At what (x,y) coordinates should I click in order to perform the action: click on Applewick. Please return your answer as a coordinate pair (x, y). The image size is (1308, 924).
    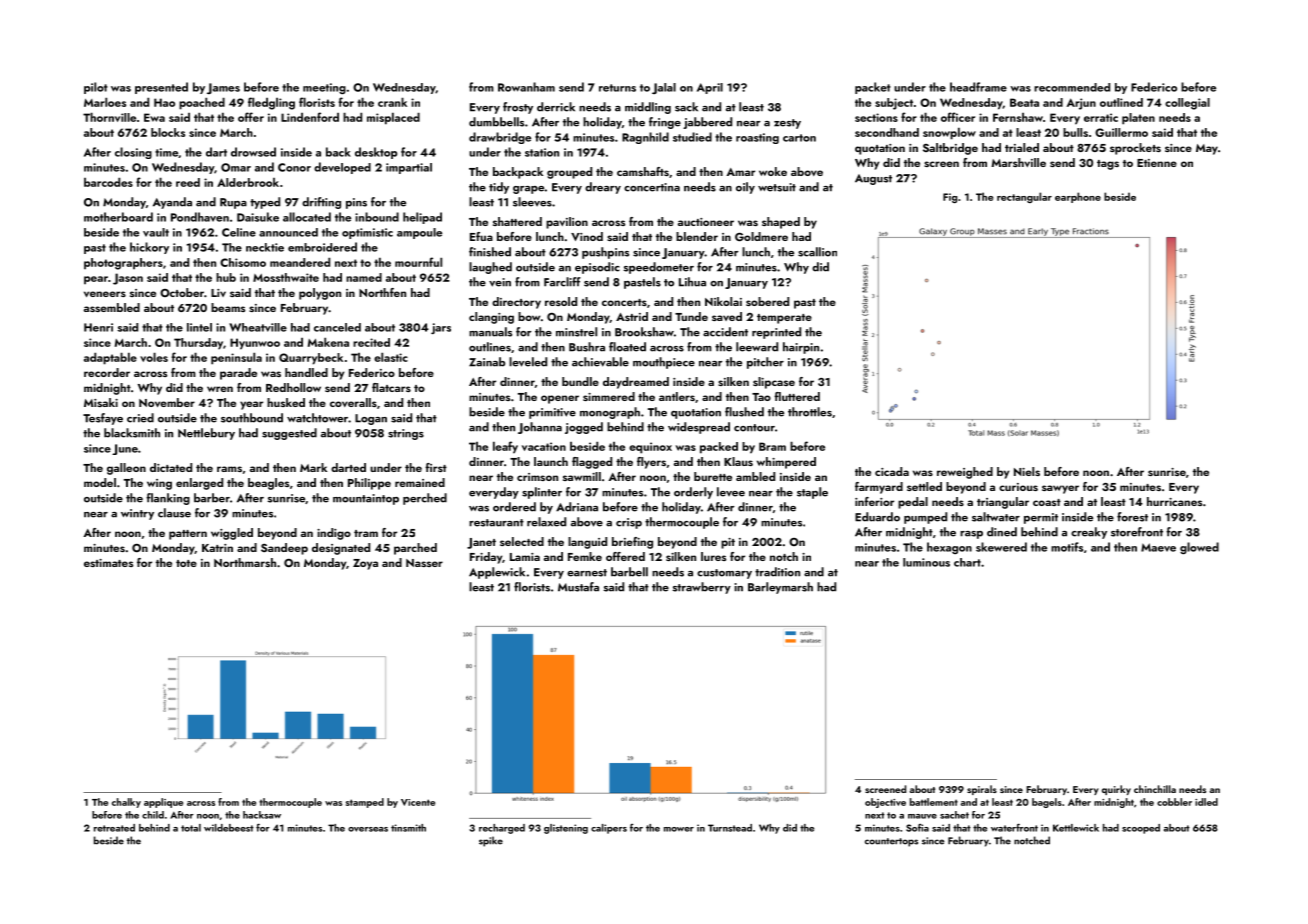
    Looking at the image, I should click on (497, 573).
